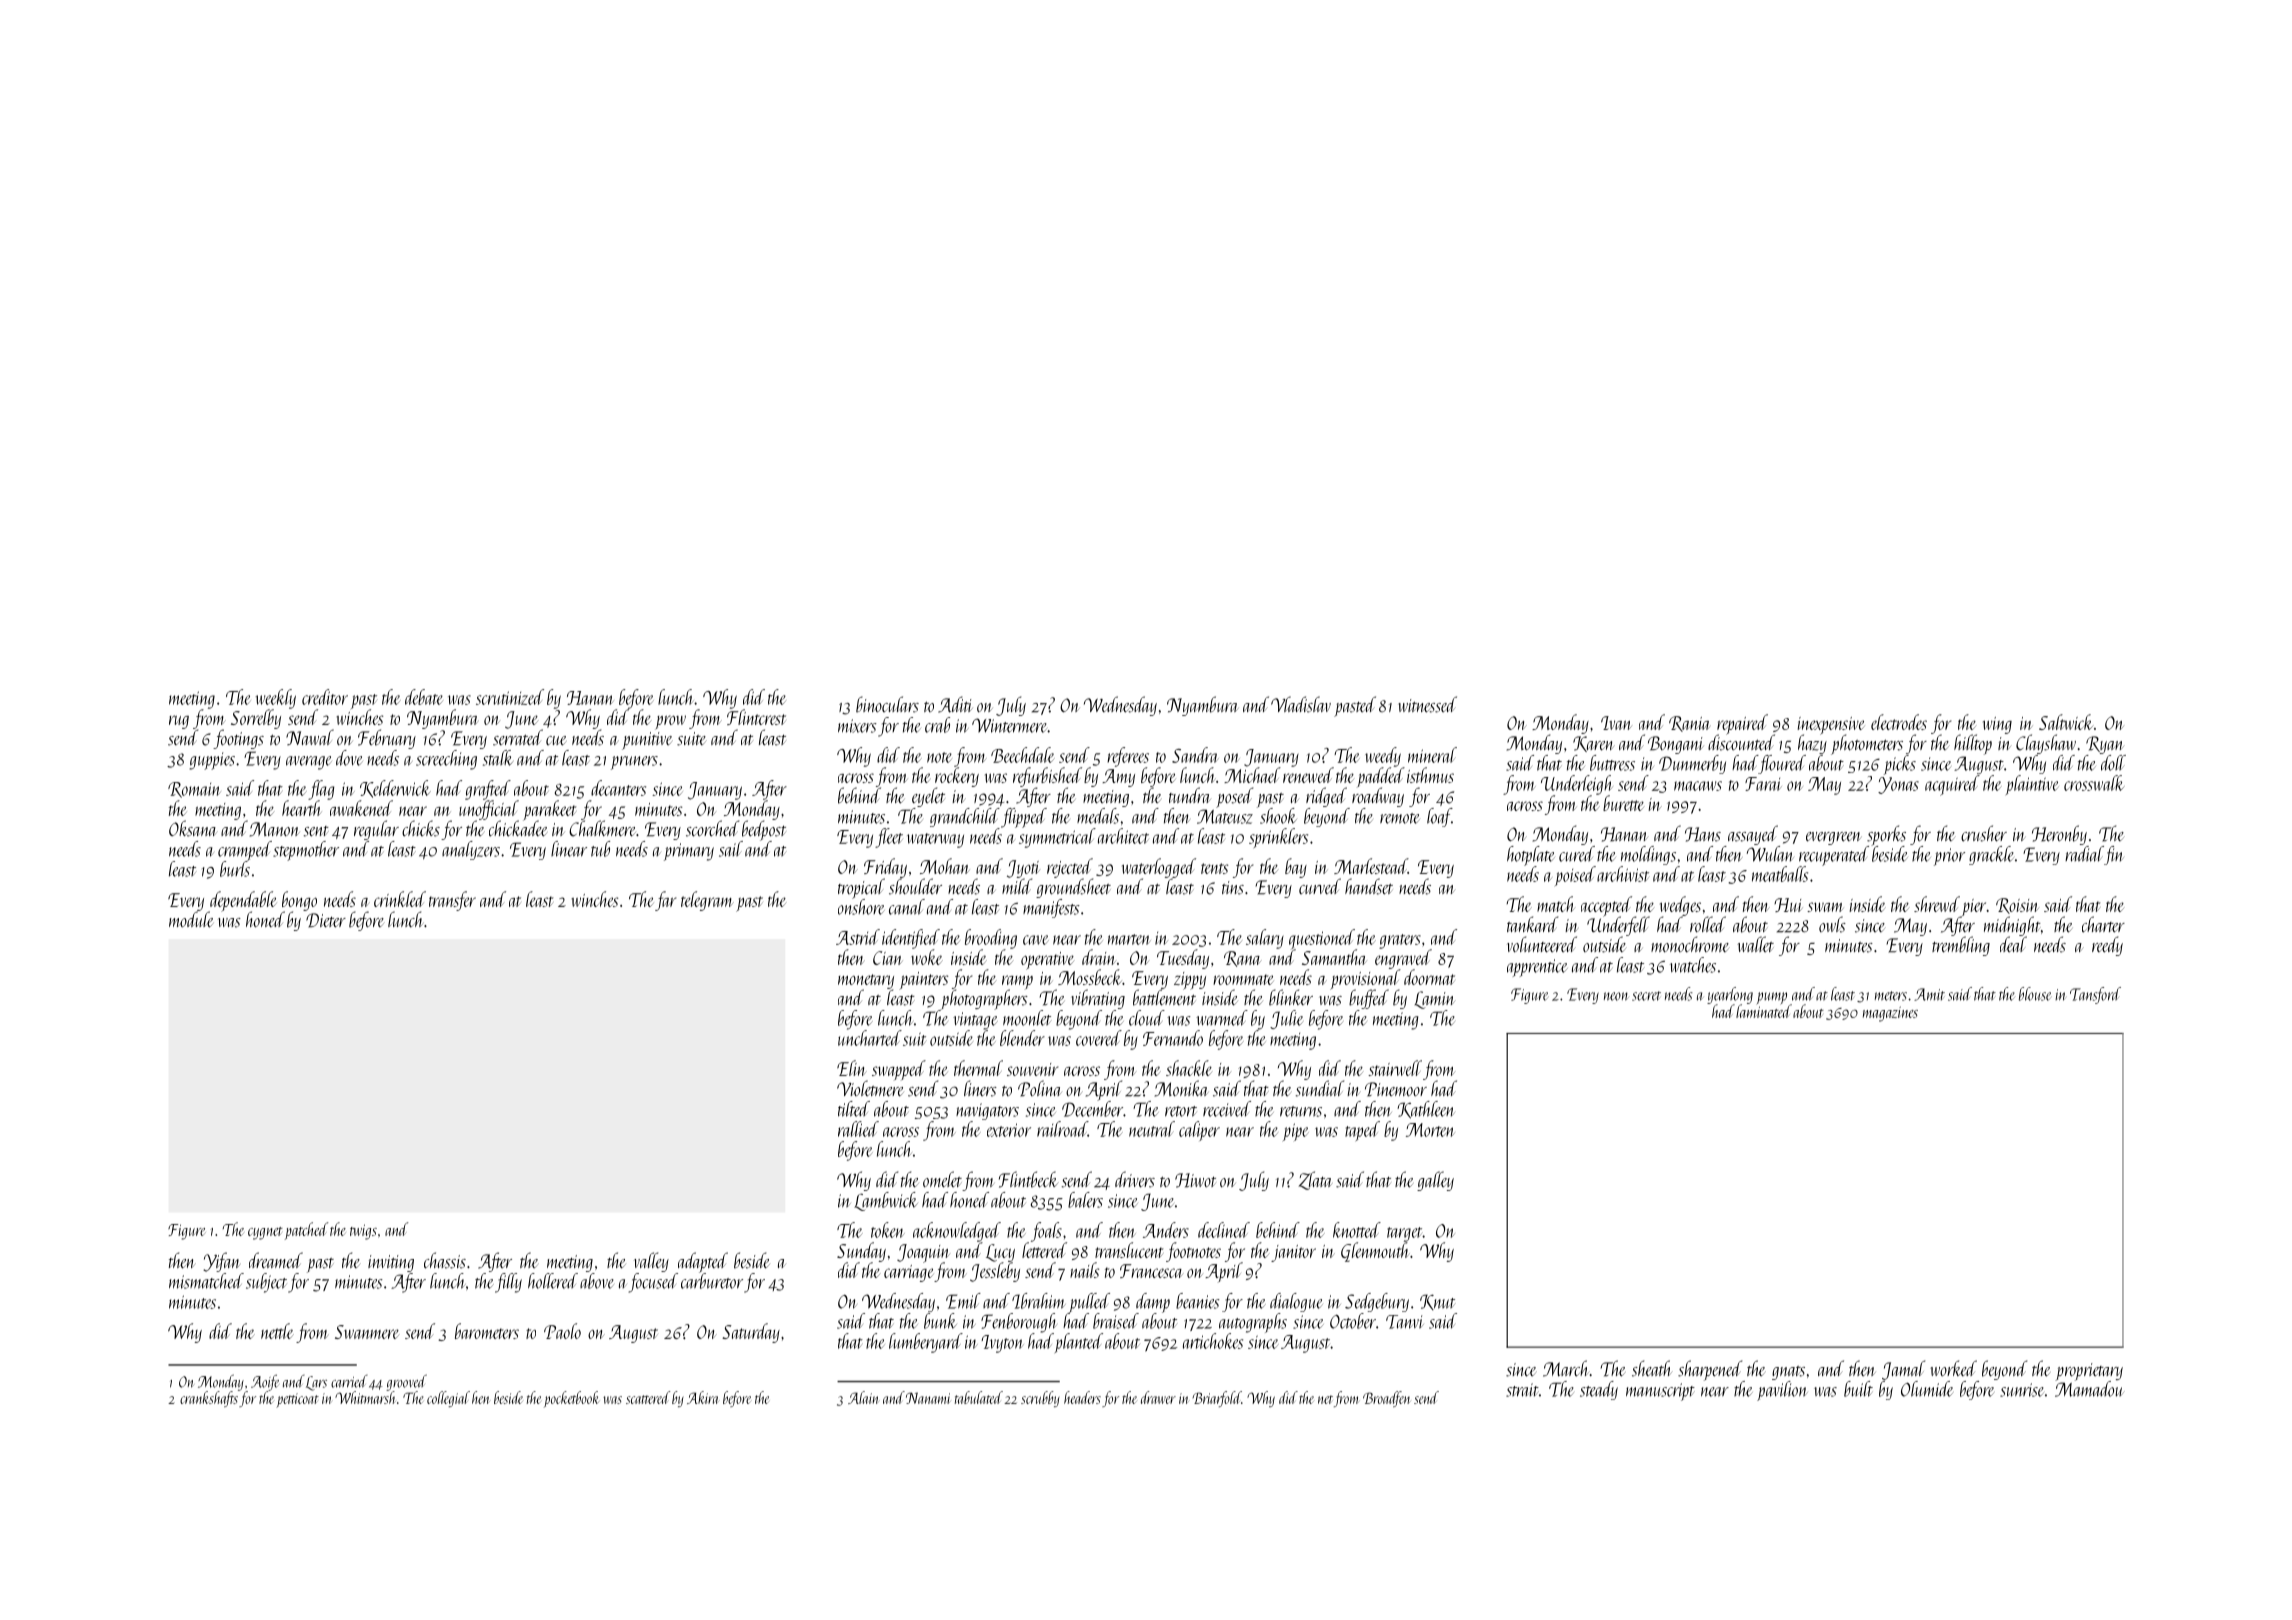 Image resolution: width=2292 pixels, height=1620 pixels. I want to click on groundsheet, so click(1073, 888).
